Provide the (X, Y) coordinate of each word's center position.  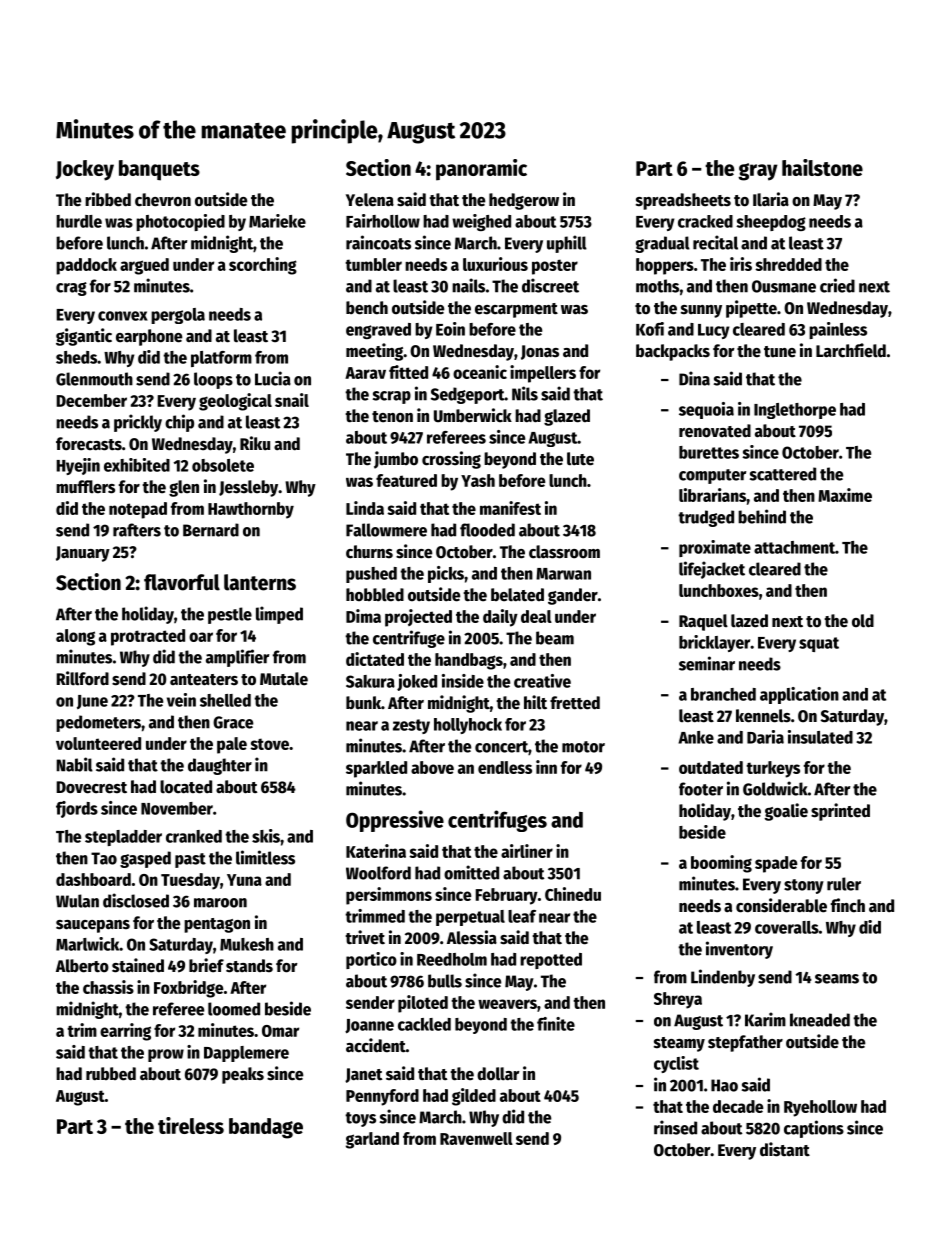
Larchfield (851, 350)
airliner (527, 851)
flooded (487, 530)
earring (125, 1032)
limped (279, 615)
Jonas (540, 352)
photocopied (180, 222)
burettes (709, 452)
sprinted (840, 812)
